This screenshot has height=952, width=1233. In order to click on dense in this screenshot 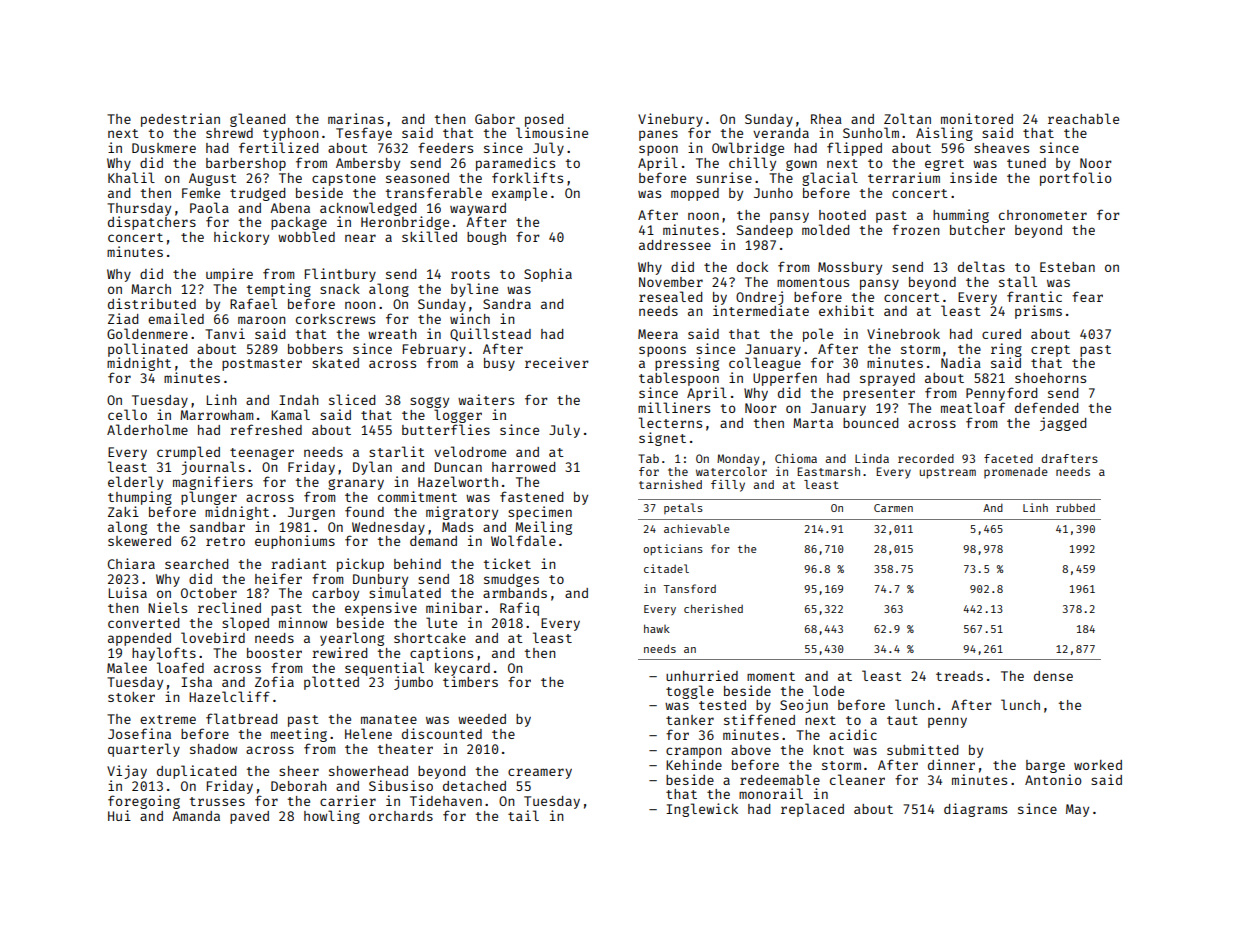, I will do `click(1053, 676)`.
